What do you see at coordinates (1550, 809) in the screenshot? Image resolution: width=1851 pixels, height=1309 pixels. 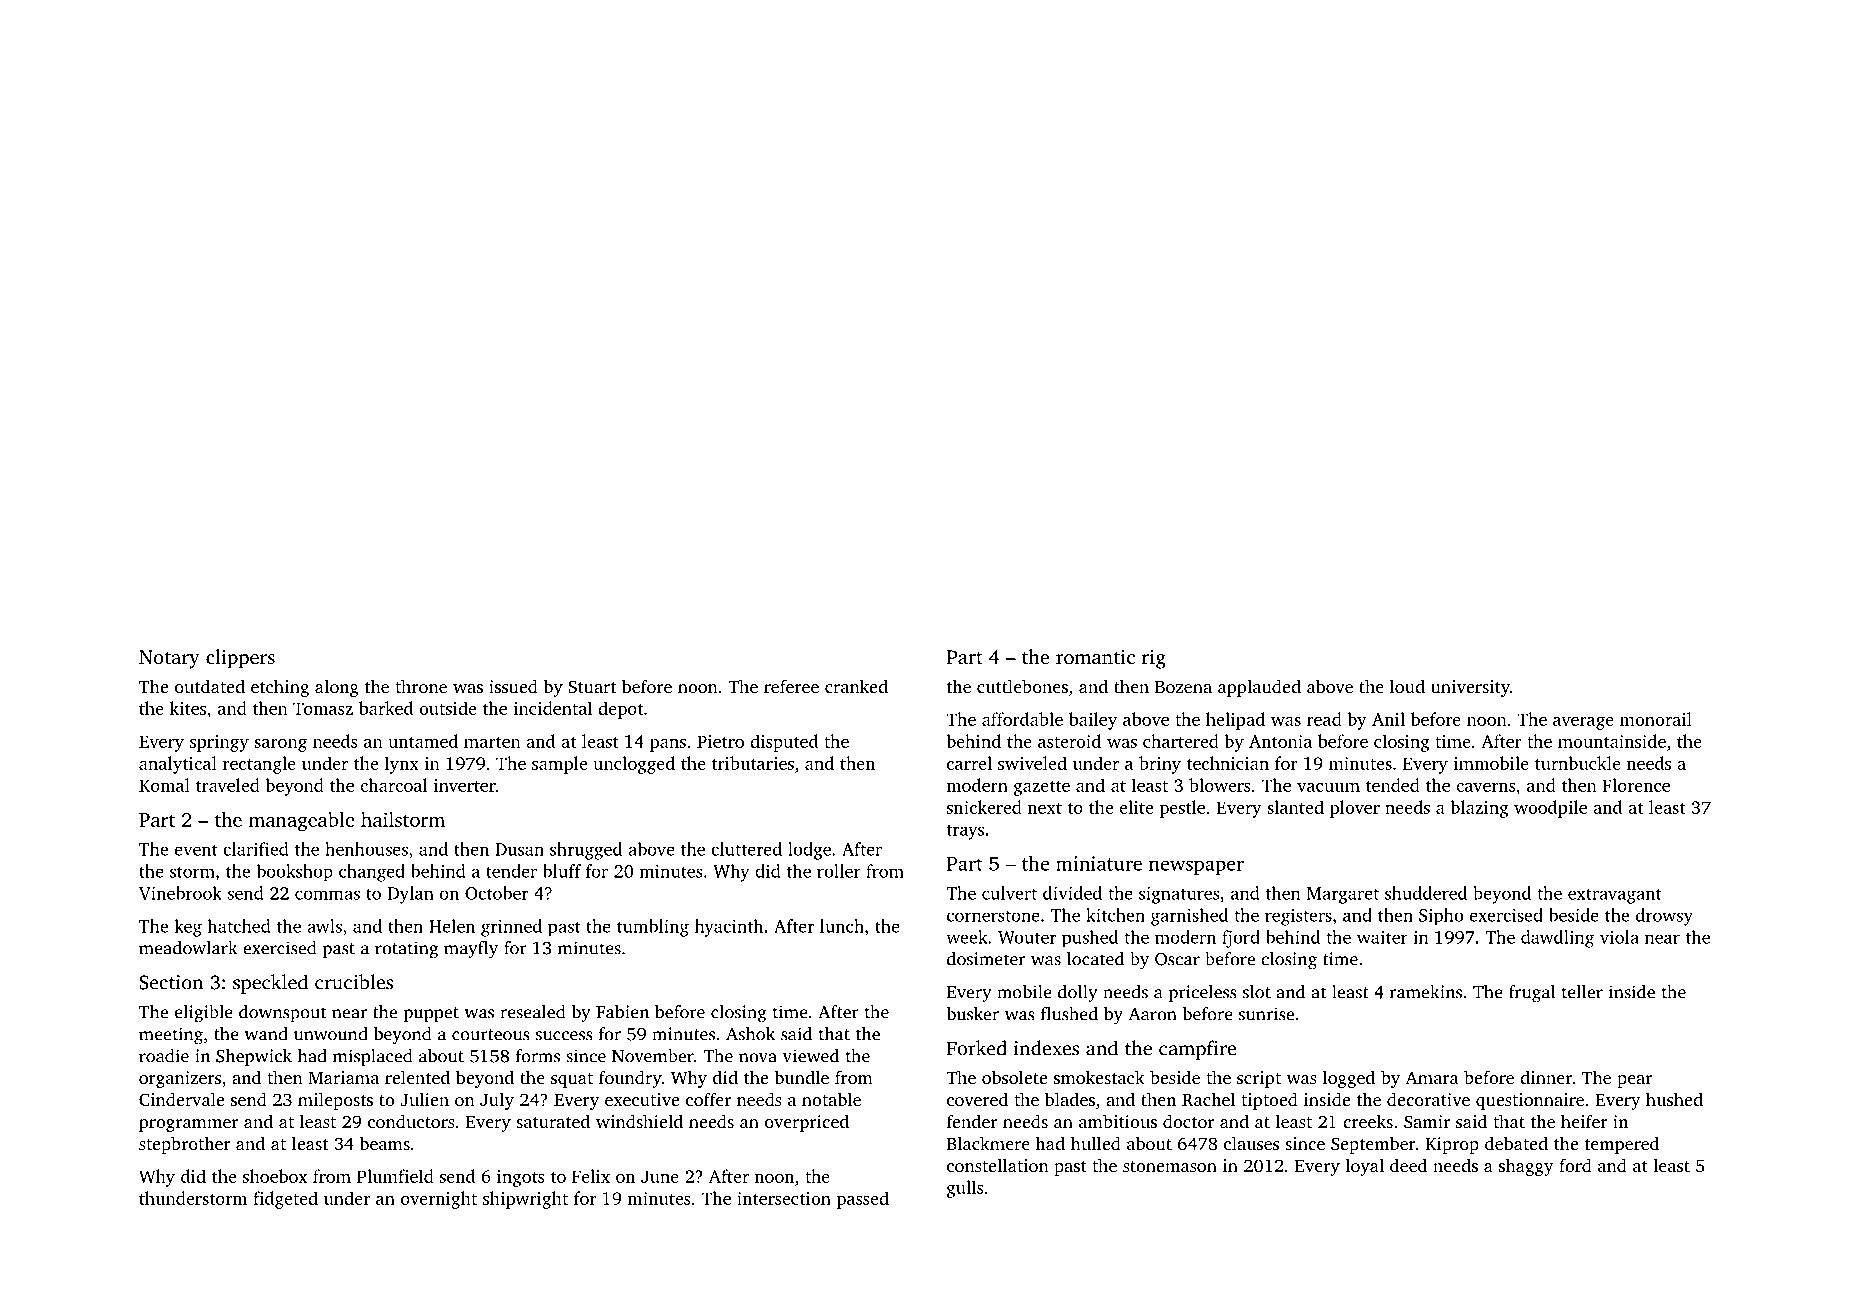 I see `woodpile` at bounding box center [1550, 809].
